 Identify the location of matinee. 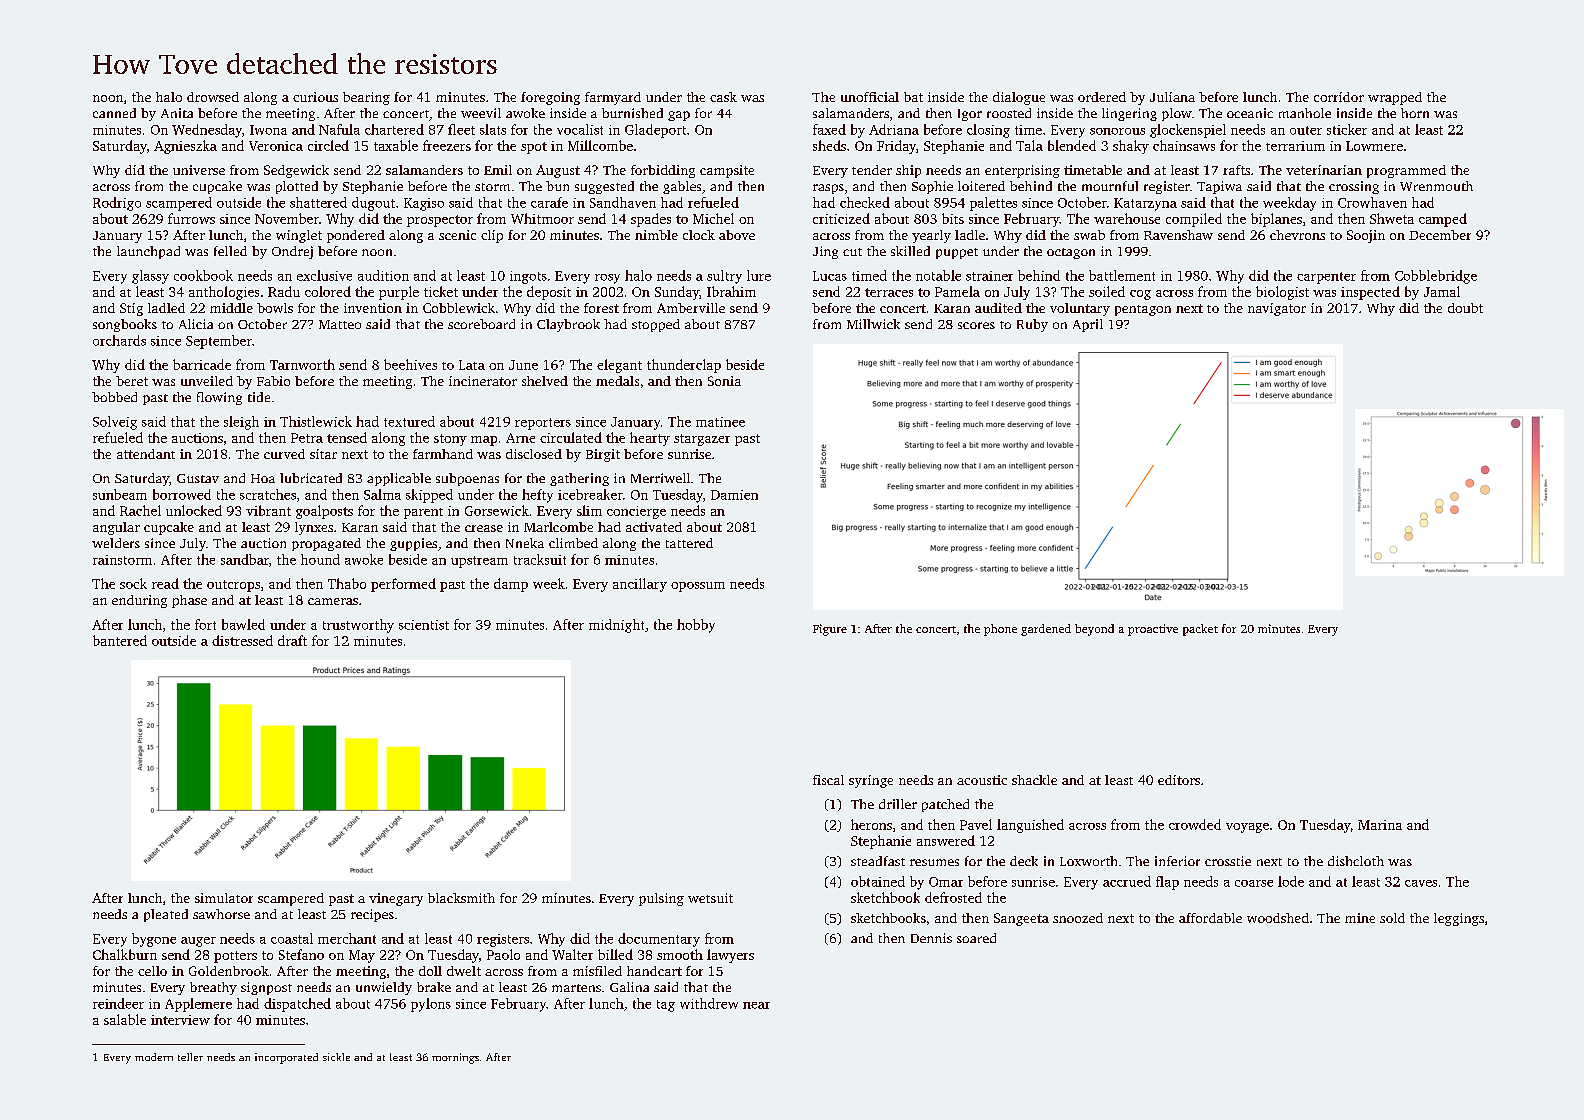
(720, 422).
